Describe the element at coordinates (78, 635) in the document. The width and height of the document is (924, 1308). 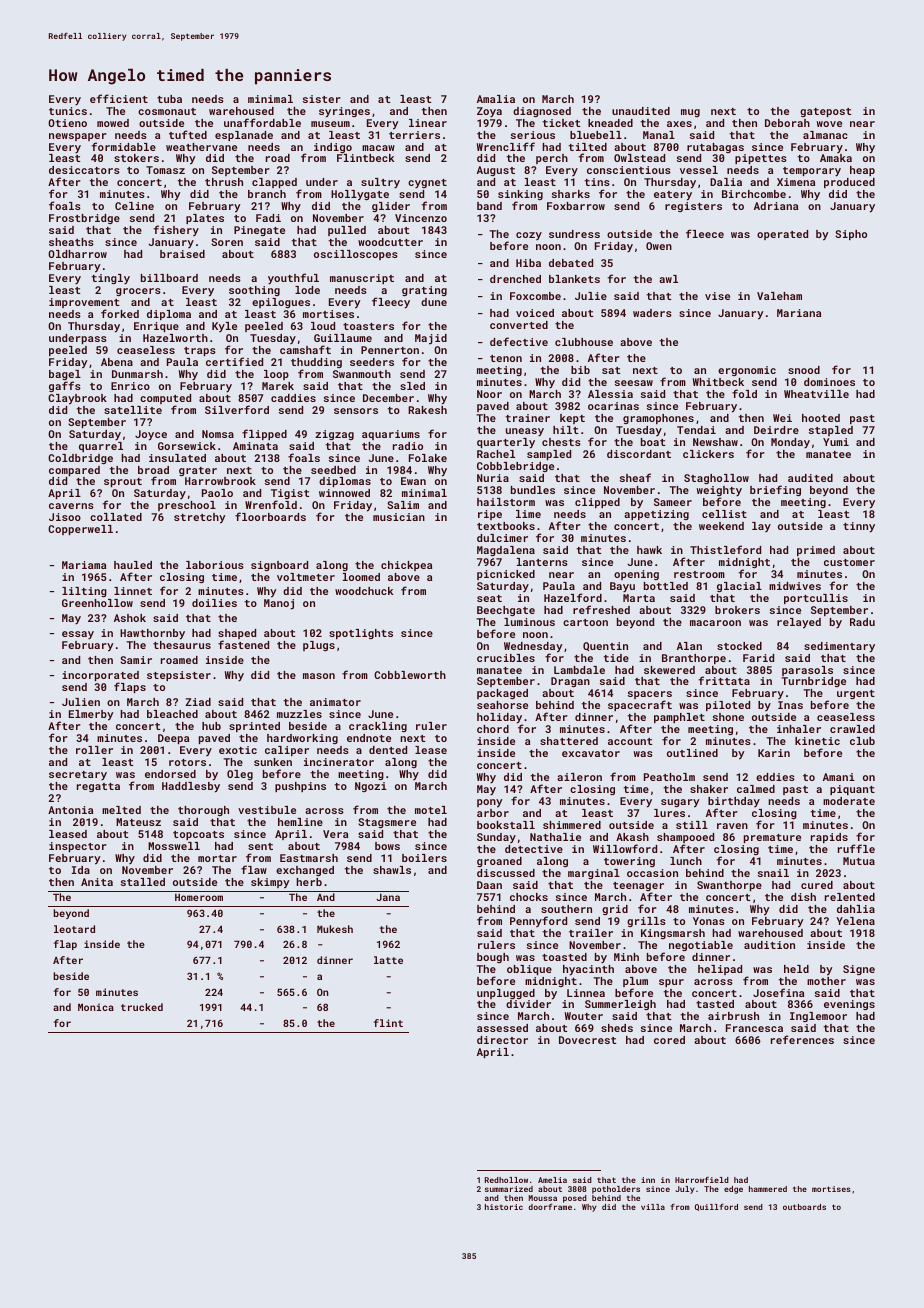
I see `essay` at that location.
